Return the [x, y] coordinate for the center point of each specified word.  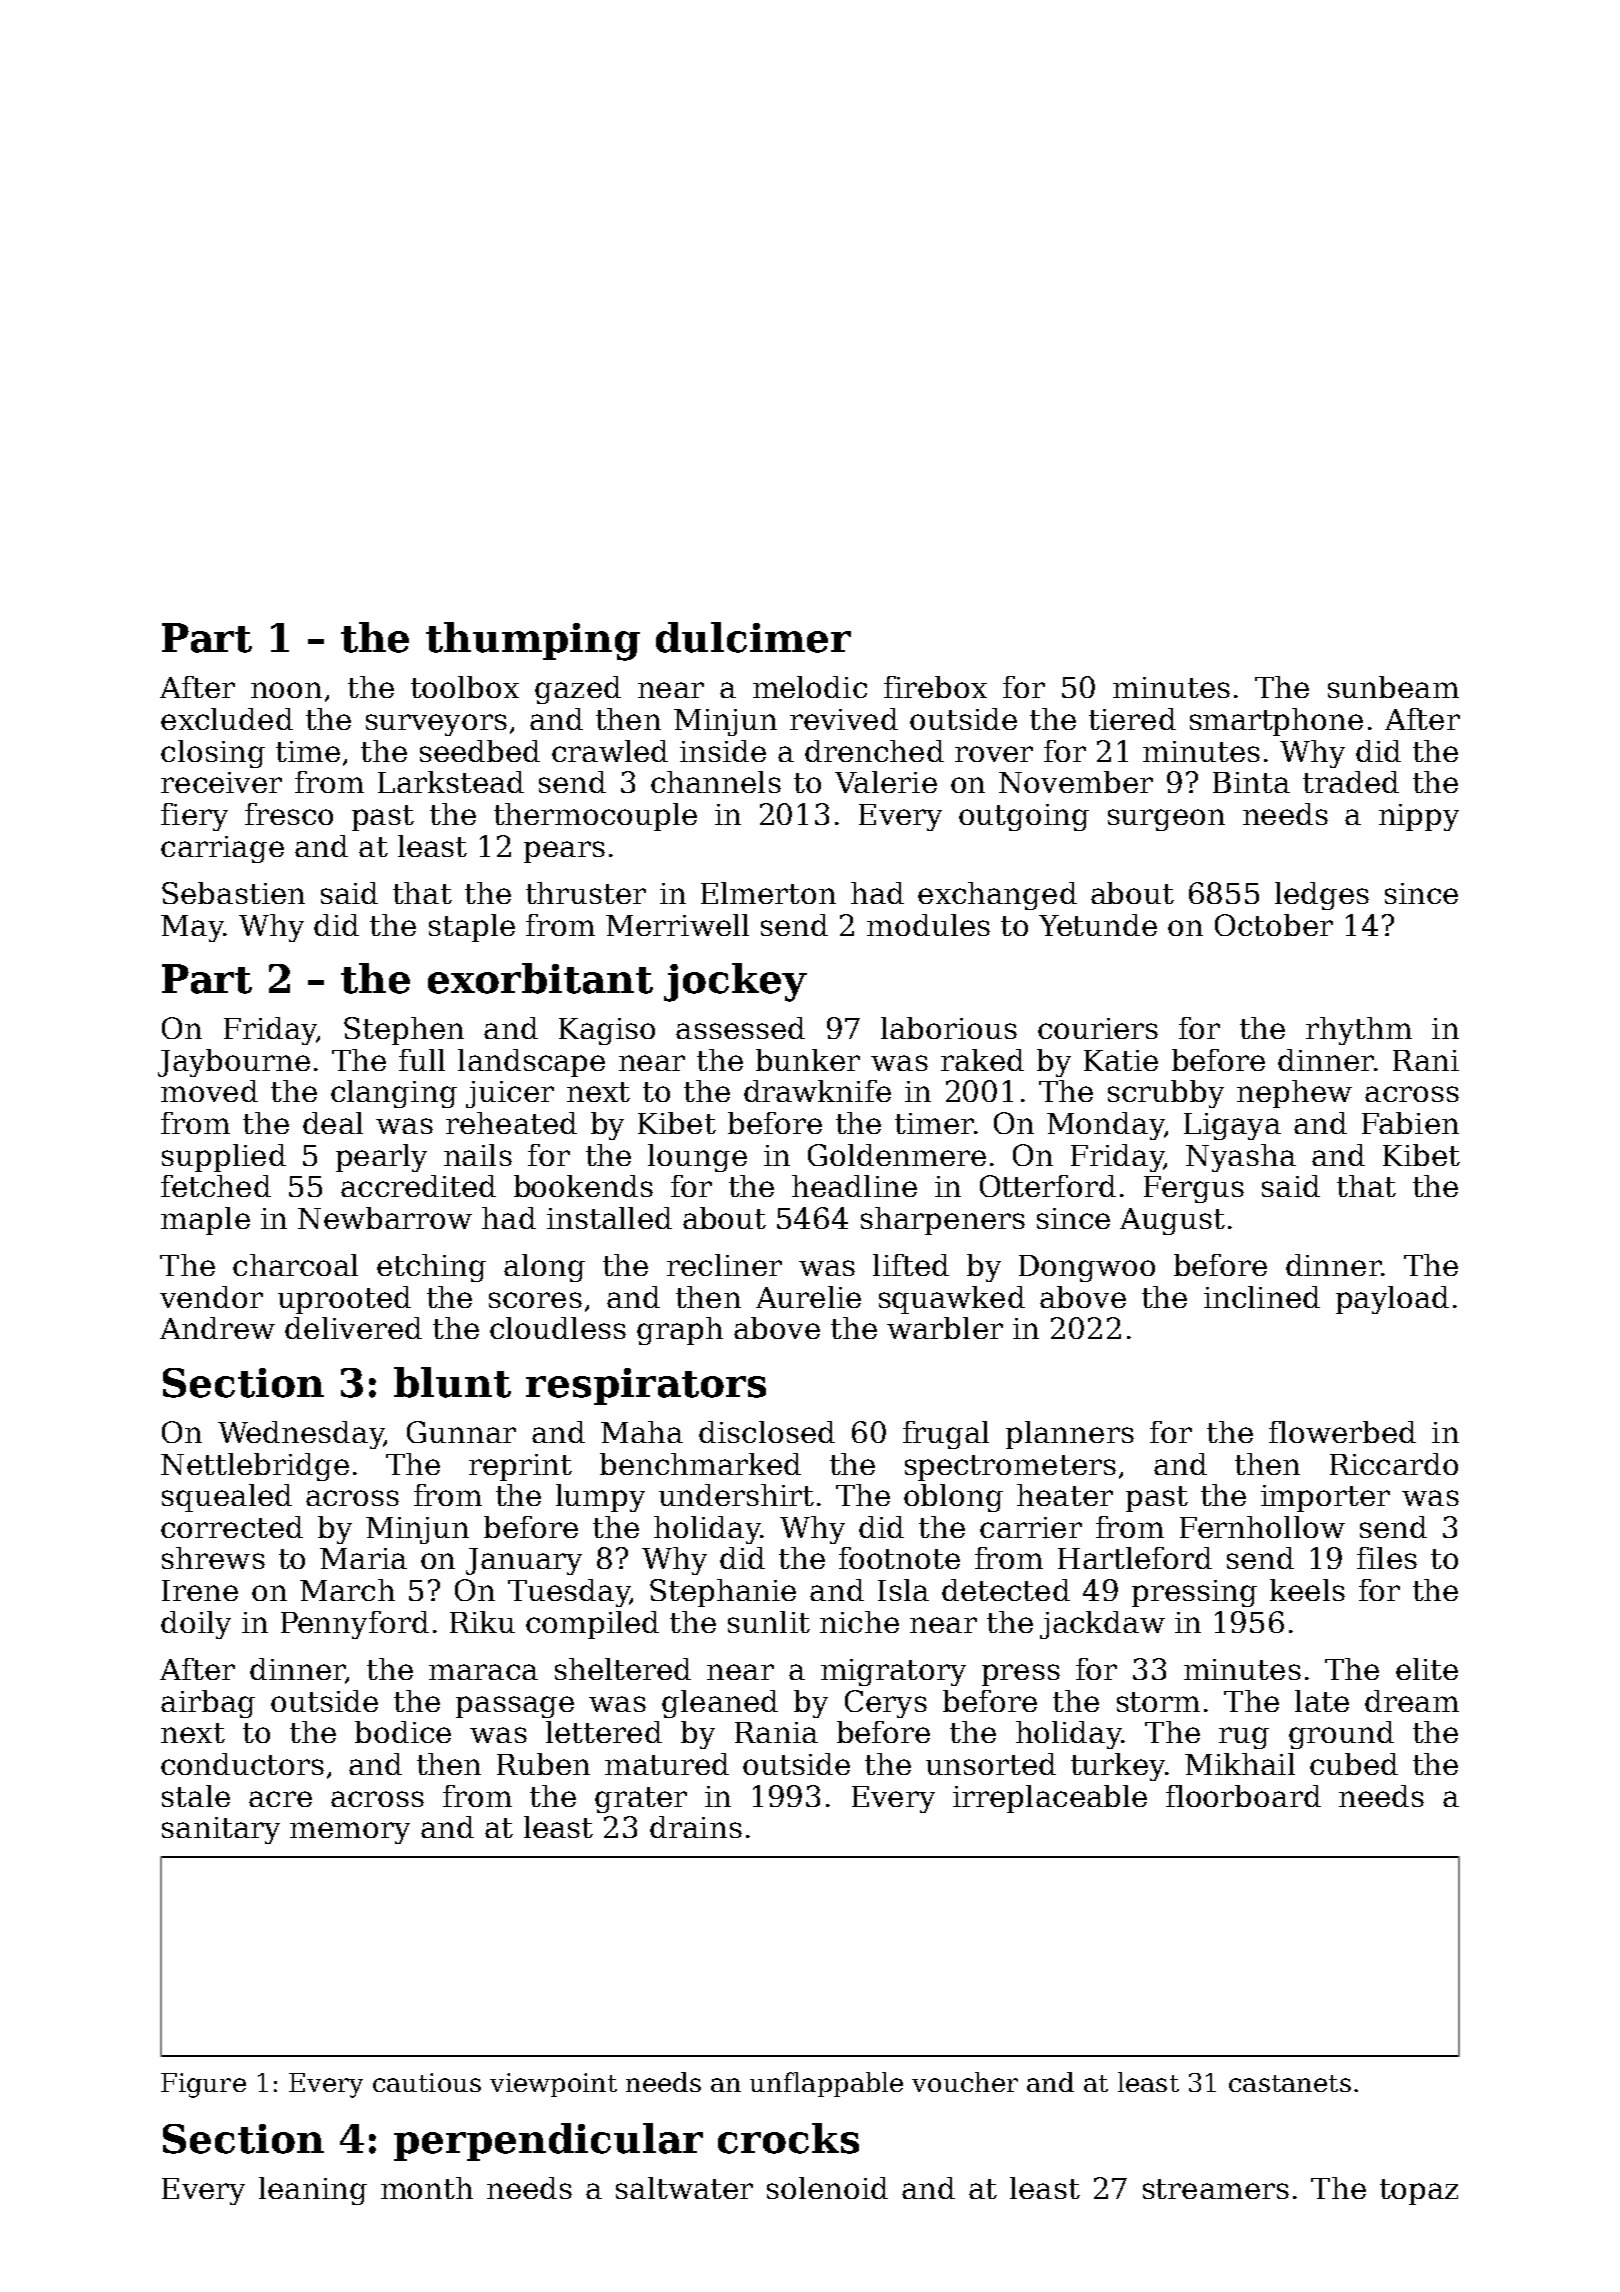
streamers [1216, 2189]
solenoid [827, 2188]
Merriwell [677, 925]
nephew [1294, 1094]
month [427, 2188]
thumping [533, 641]
